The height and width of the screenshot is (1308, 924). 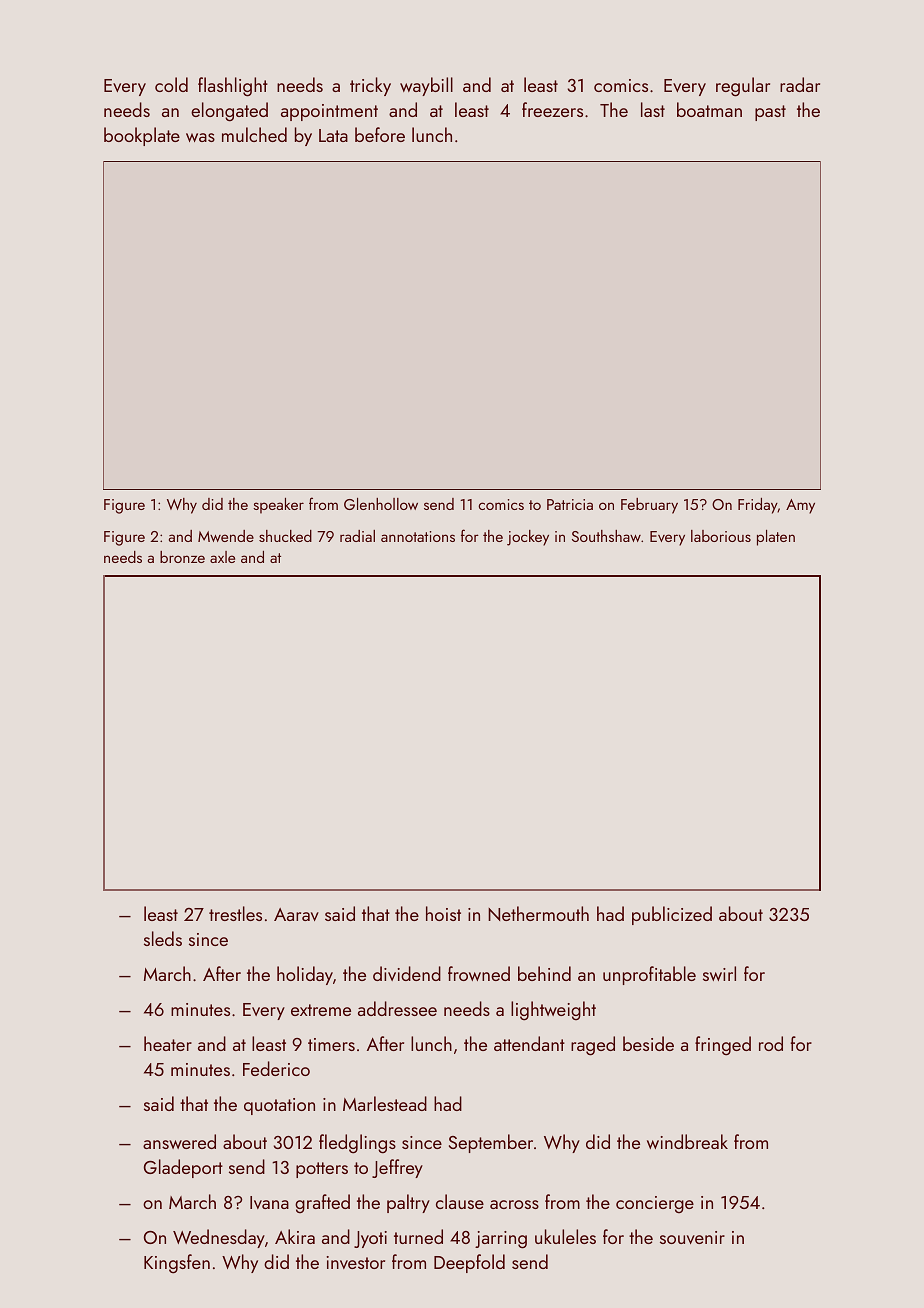 What do you see at coordinates (418, 536) in the screenshot?
I see `annotations` at bounding box center [418, 536].
